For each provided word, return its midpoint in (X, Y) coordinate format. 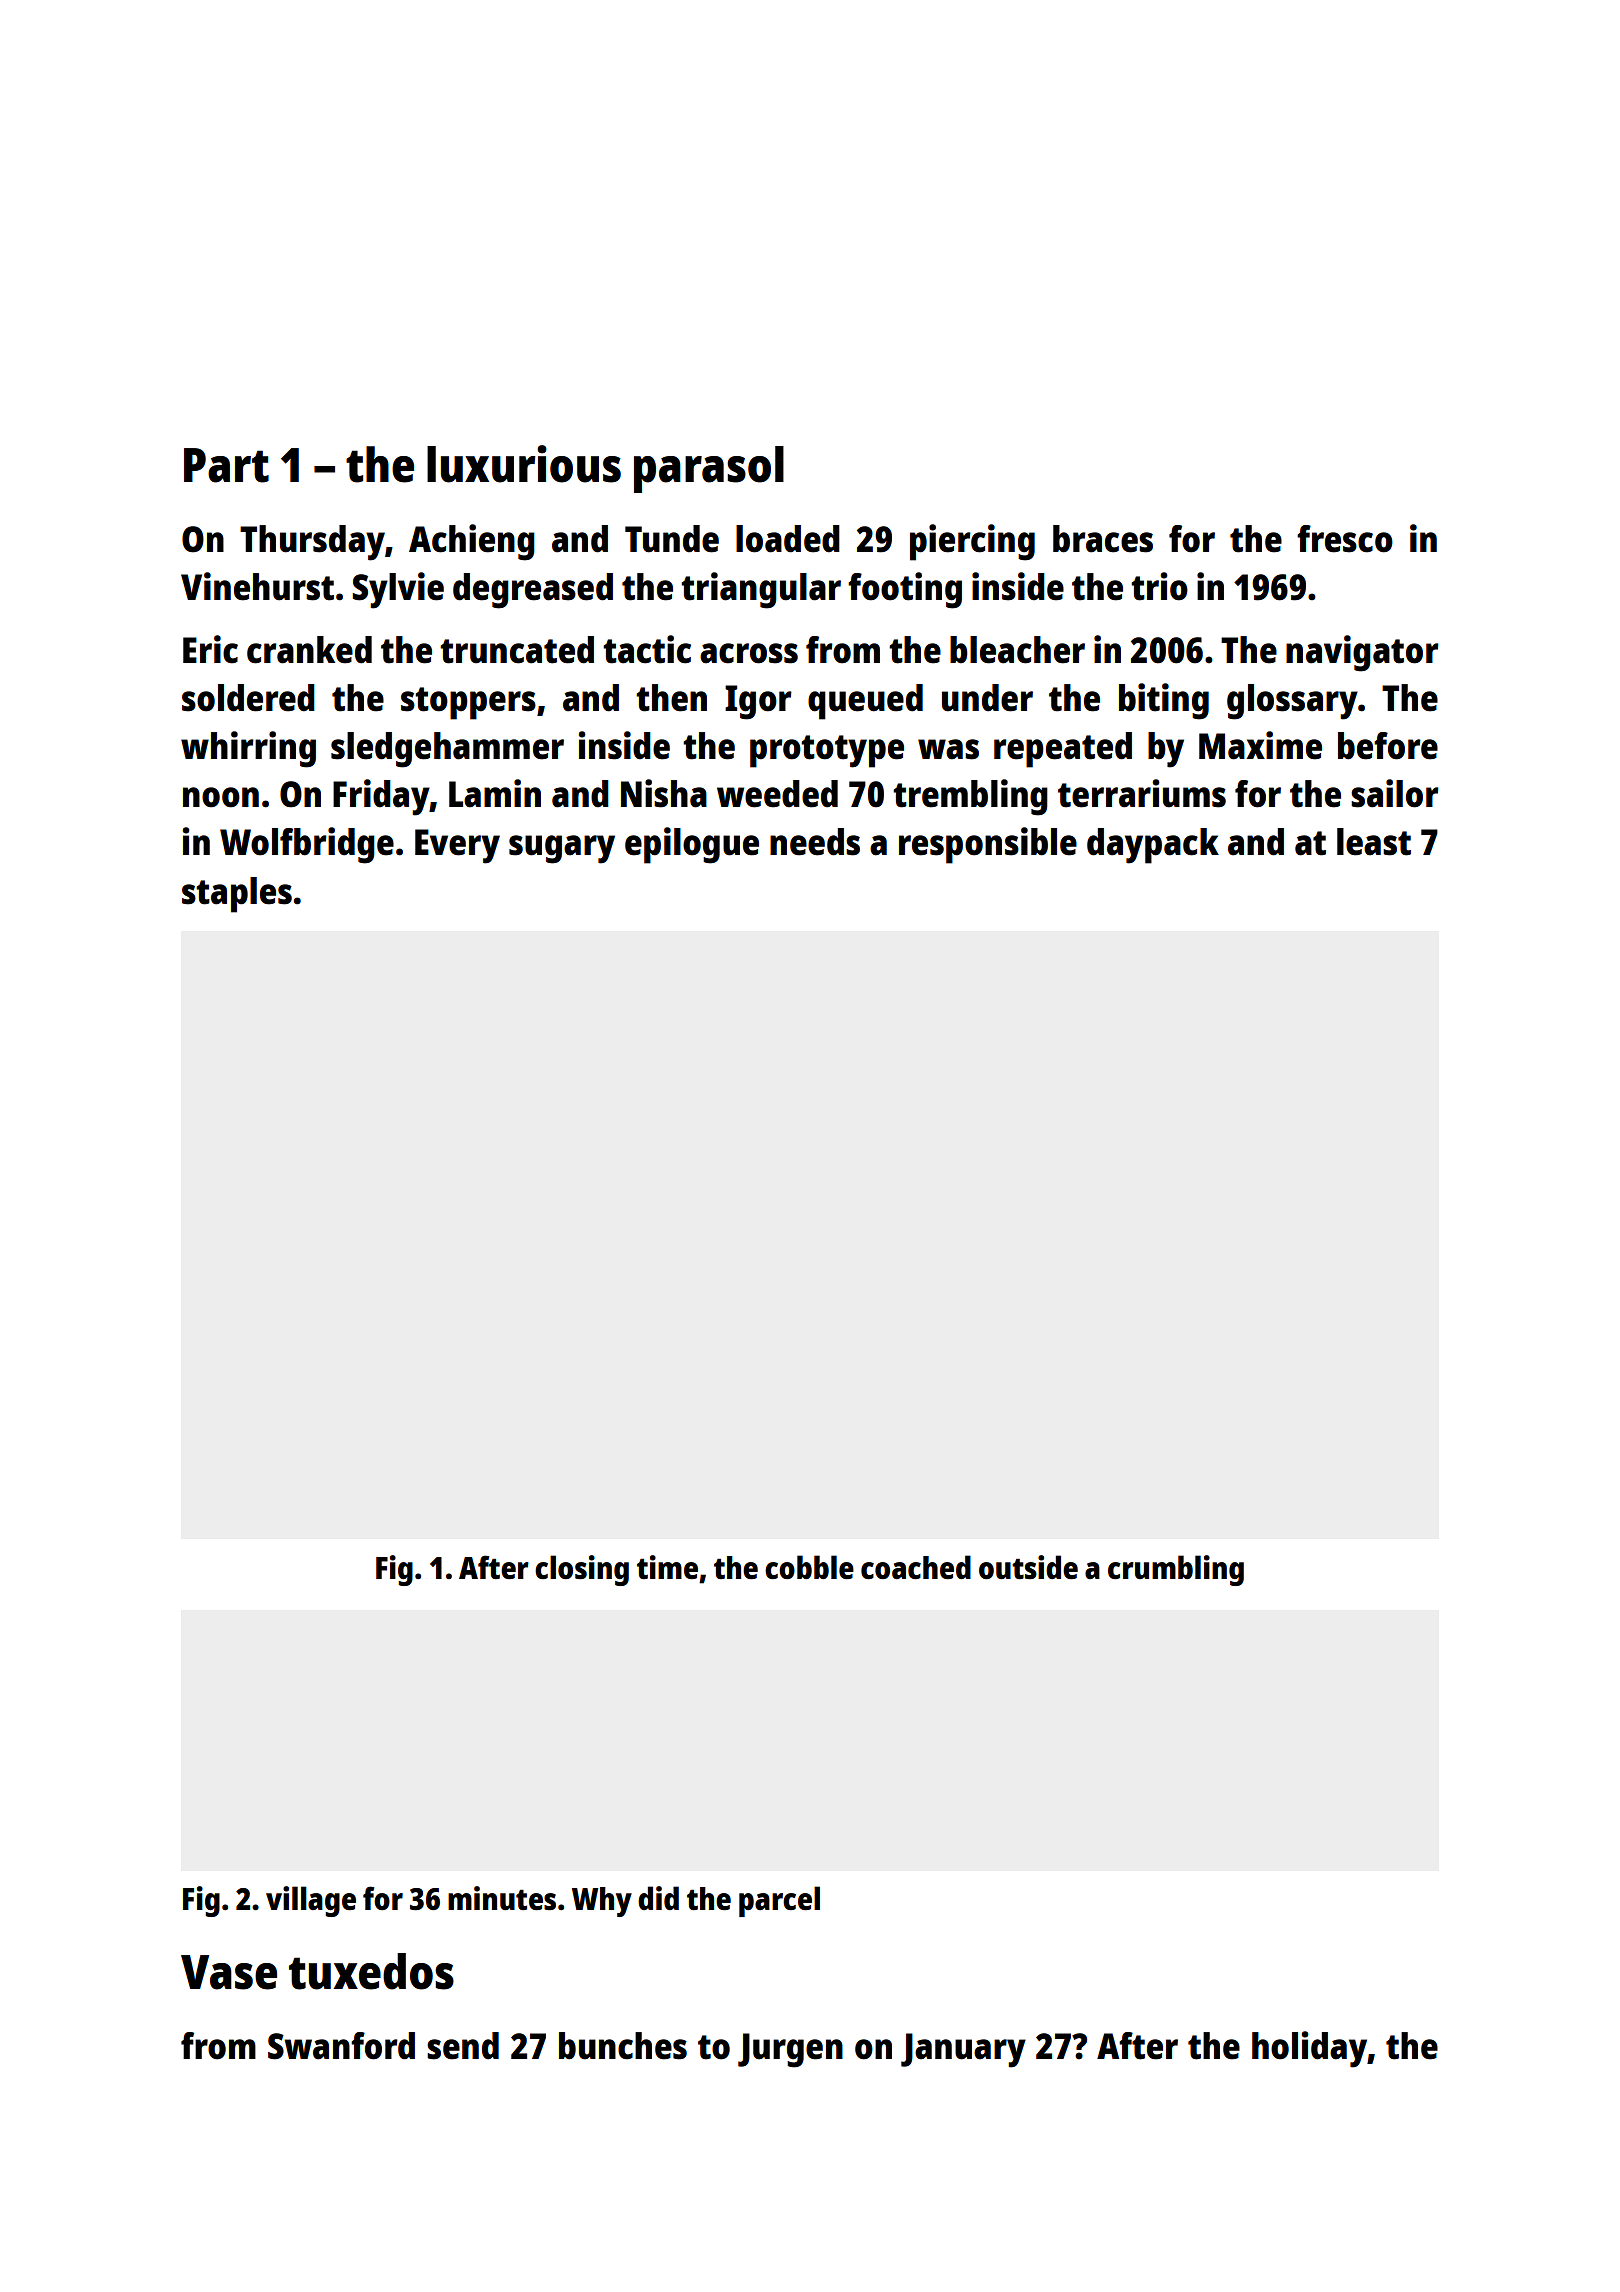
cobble (809, 1567)
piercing (972, 542)
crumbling (1176, 1570)
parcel (779, 1901)
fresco (1345, 539)
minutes (502, 1898)
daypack (1153, 846)
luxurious (524, 464)
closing (582, 1570)
